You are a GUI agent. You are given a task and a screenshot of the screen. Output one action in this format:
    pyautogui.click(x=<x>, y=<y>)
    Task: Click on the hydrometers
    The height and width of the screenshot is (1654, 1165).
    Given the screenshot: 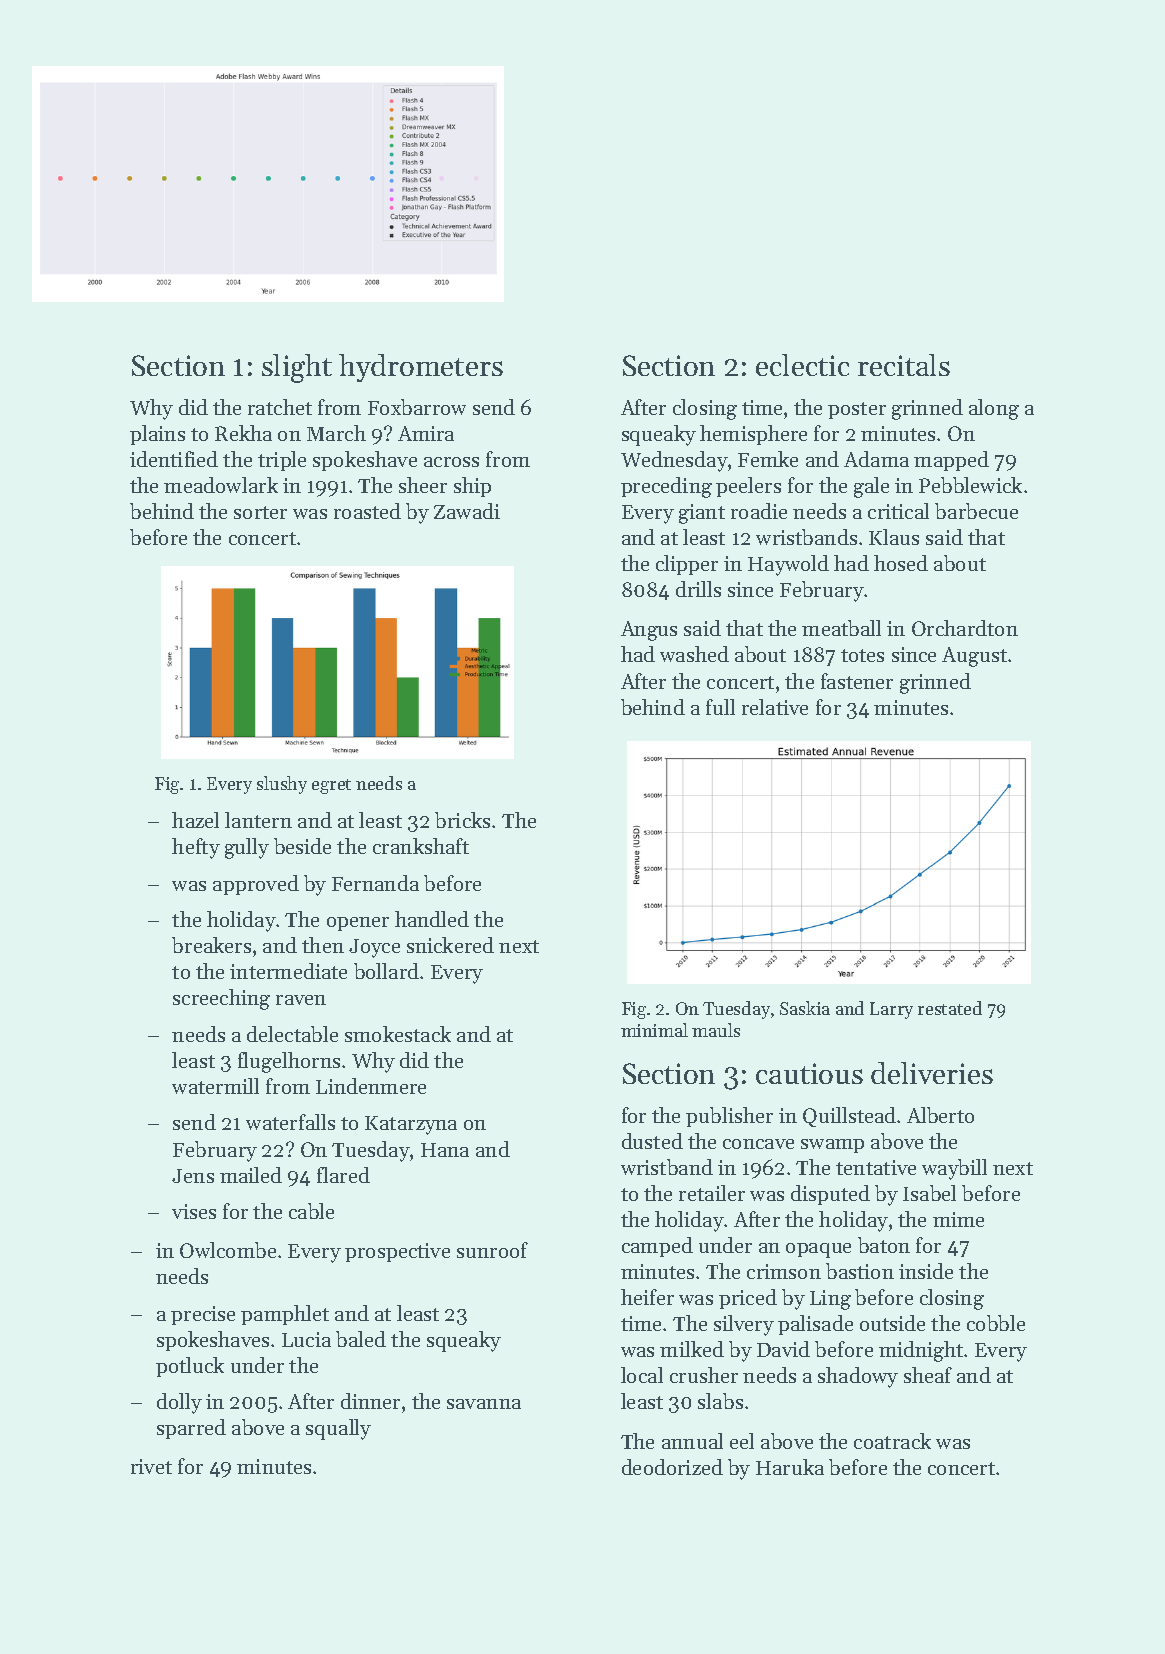 What is the action you would take?
    pyautogui.click(x=421, y=368)
